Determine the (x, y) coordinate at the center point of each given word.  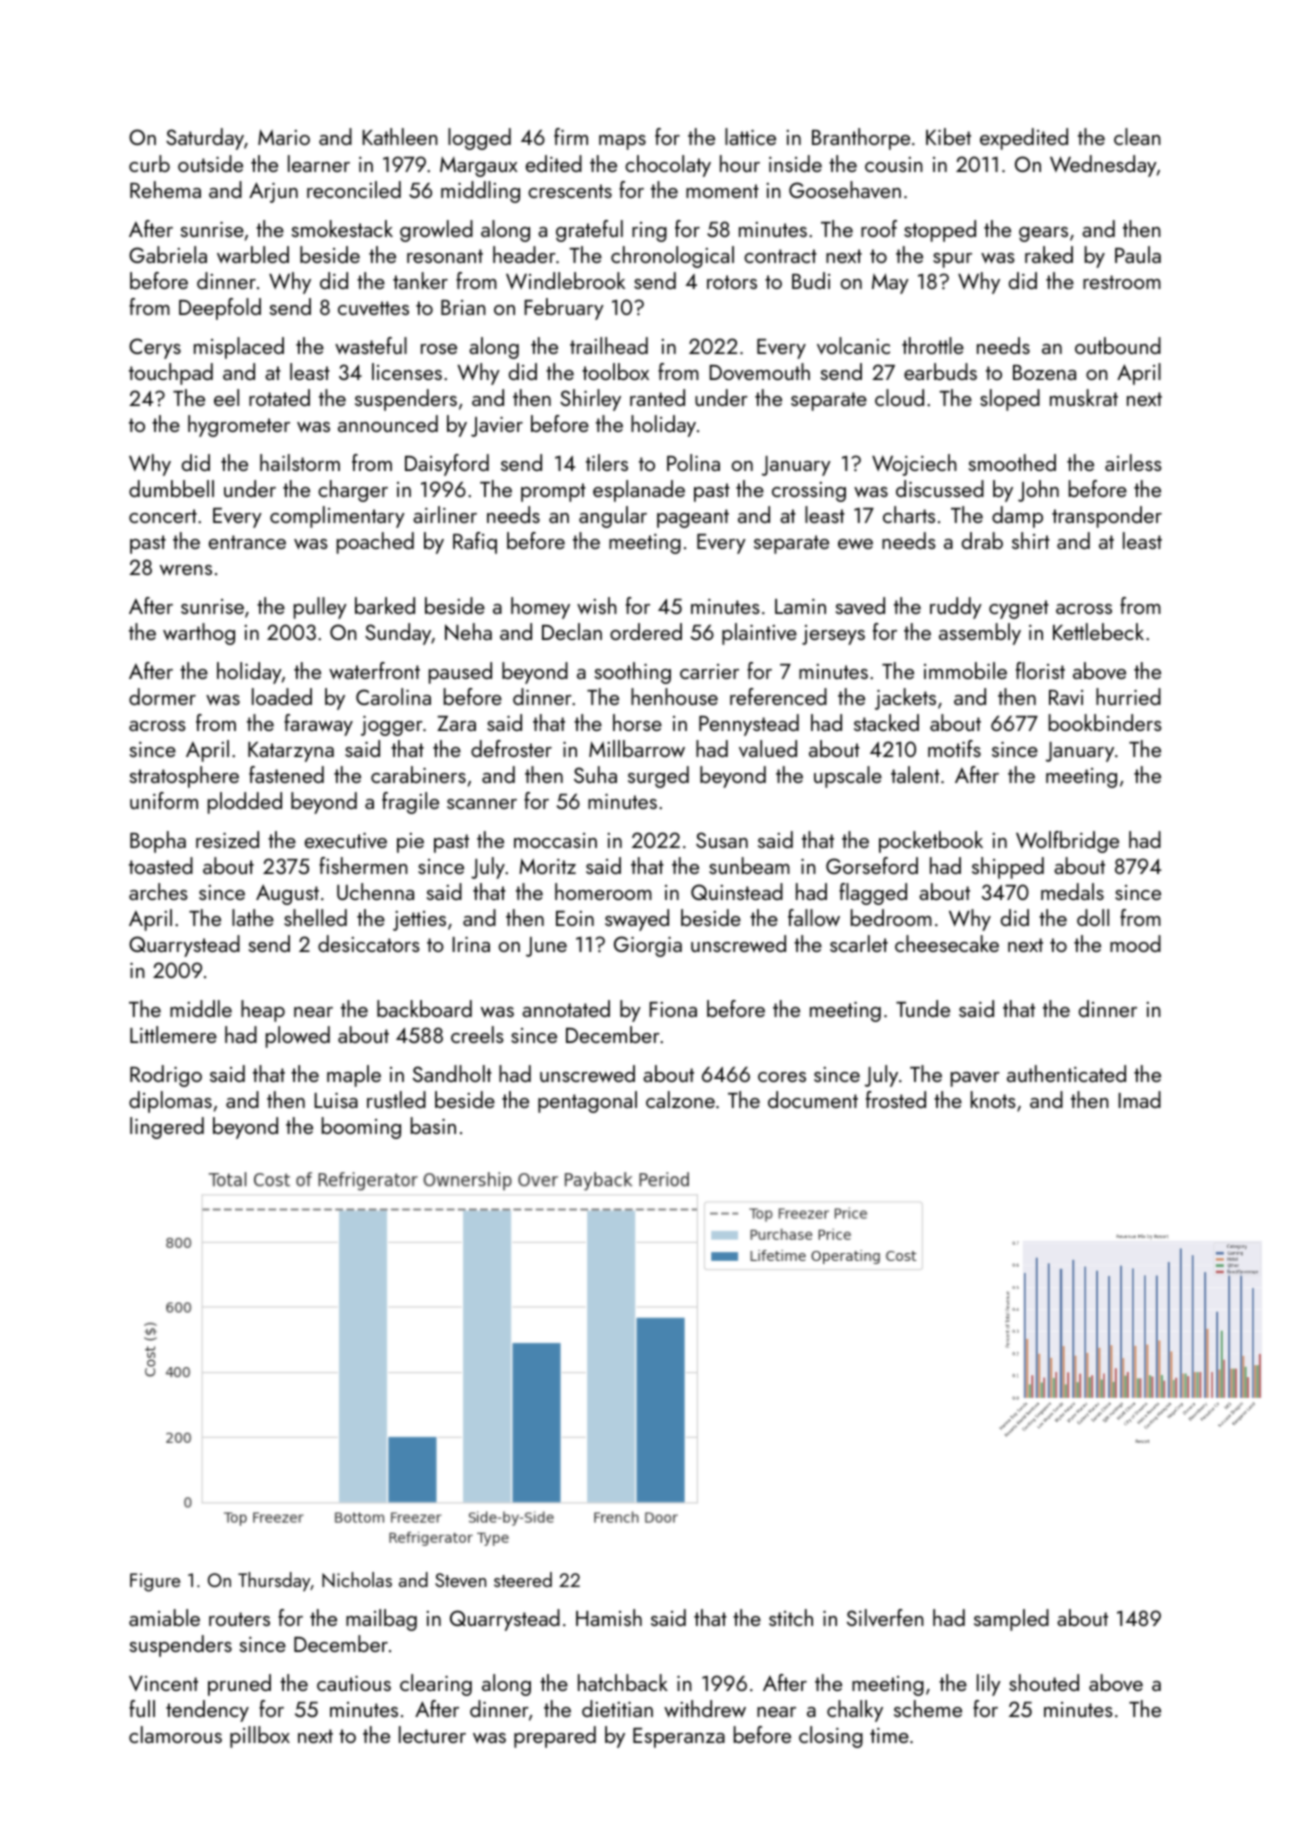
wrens (186, 570)
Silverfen (885, 1617)
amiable (164, 1617)
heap (263, 1011)
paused (460, 673)
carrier (709, 671)
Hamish (609, 1617)
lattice (750, 136)
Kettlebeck (1098, 631)
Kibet (948, 136)
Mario (284, 137)
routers (239, 1619)
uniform (164, 800)
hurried (1128, 696)
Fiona (673, 1009)
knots (993, 1099)
